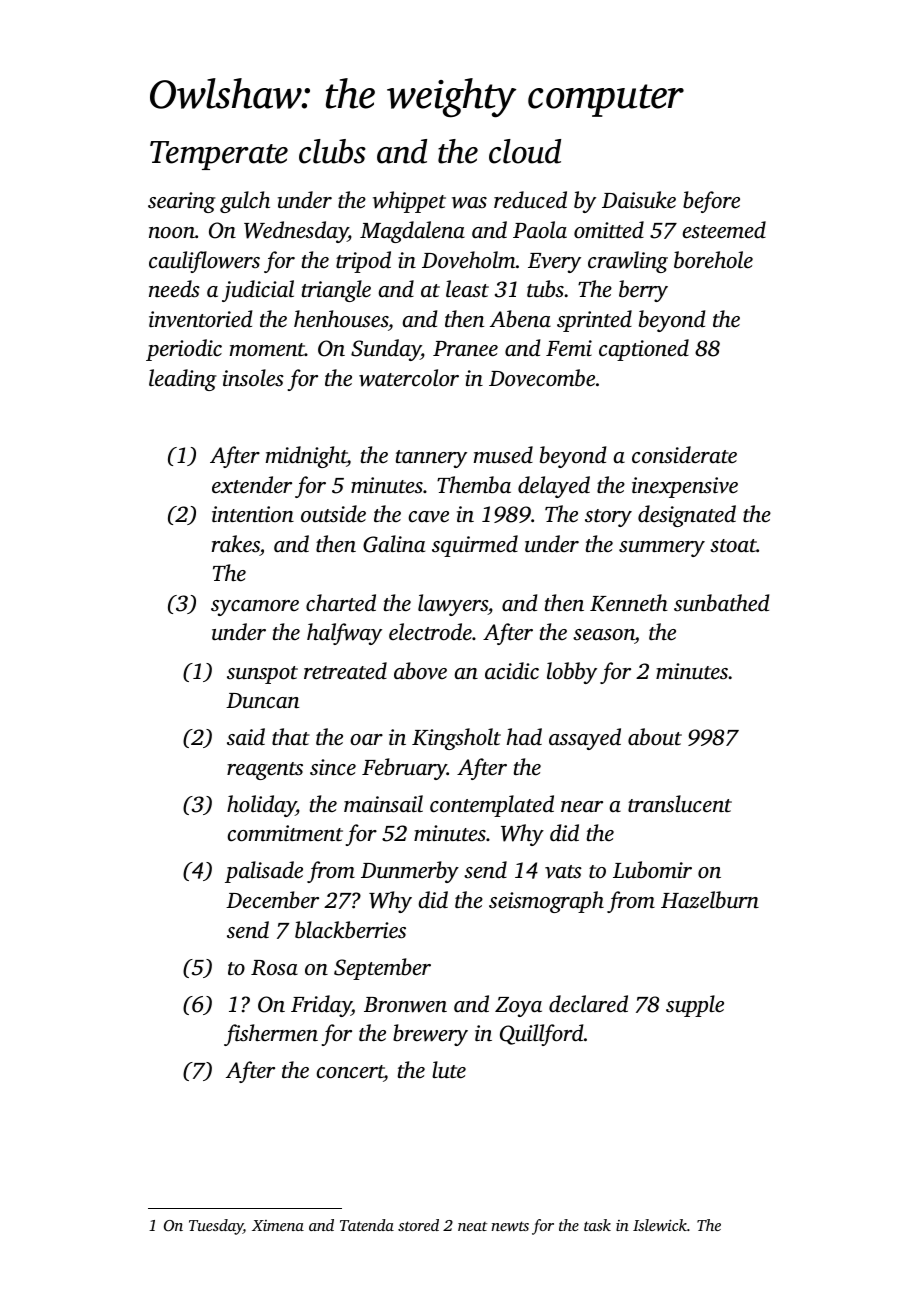  Describe the element at coordinates (296, 232) in the screenshot. I see `Wednesday` at that location.
